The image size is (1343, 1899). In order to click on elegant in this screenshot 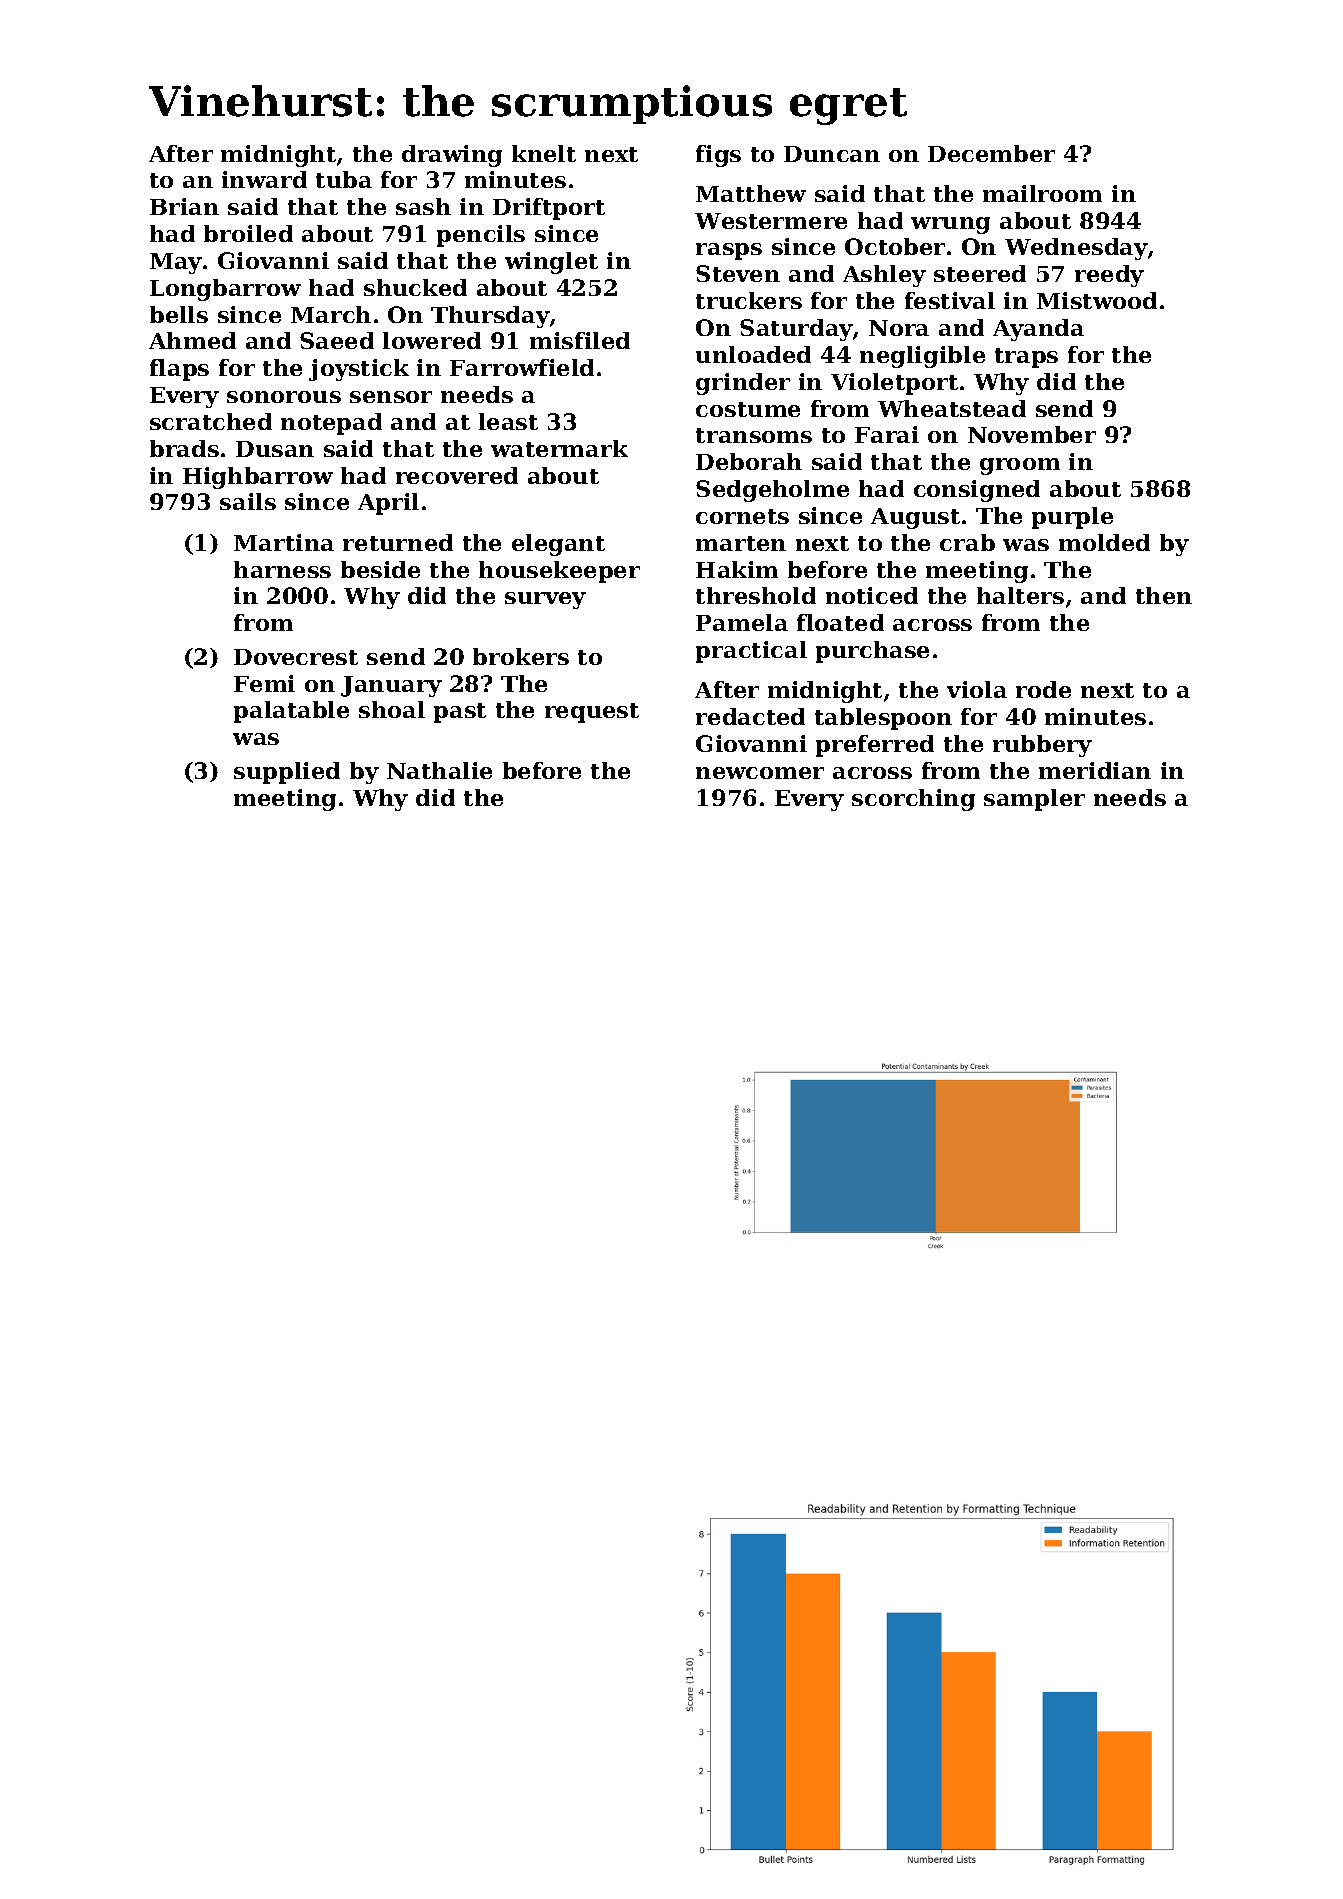, I will do `click(558, 545)`.
